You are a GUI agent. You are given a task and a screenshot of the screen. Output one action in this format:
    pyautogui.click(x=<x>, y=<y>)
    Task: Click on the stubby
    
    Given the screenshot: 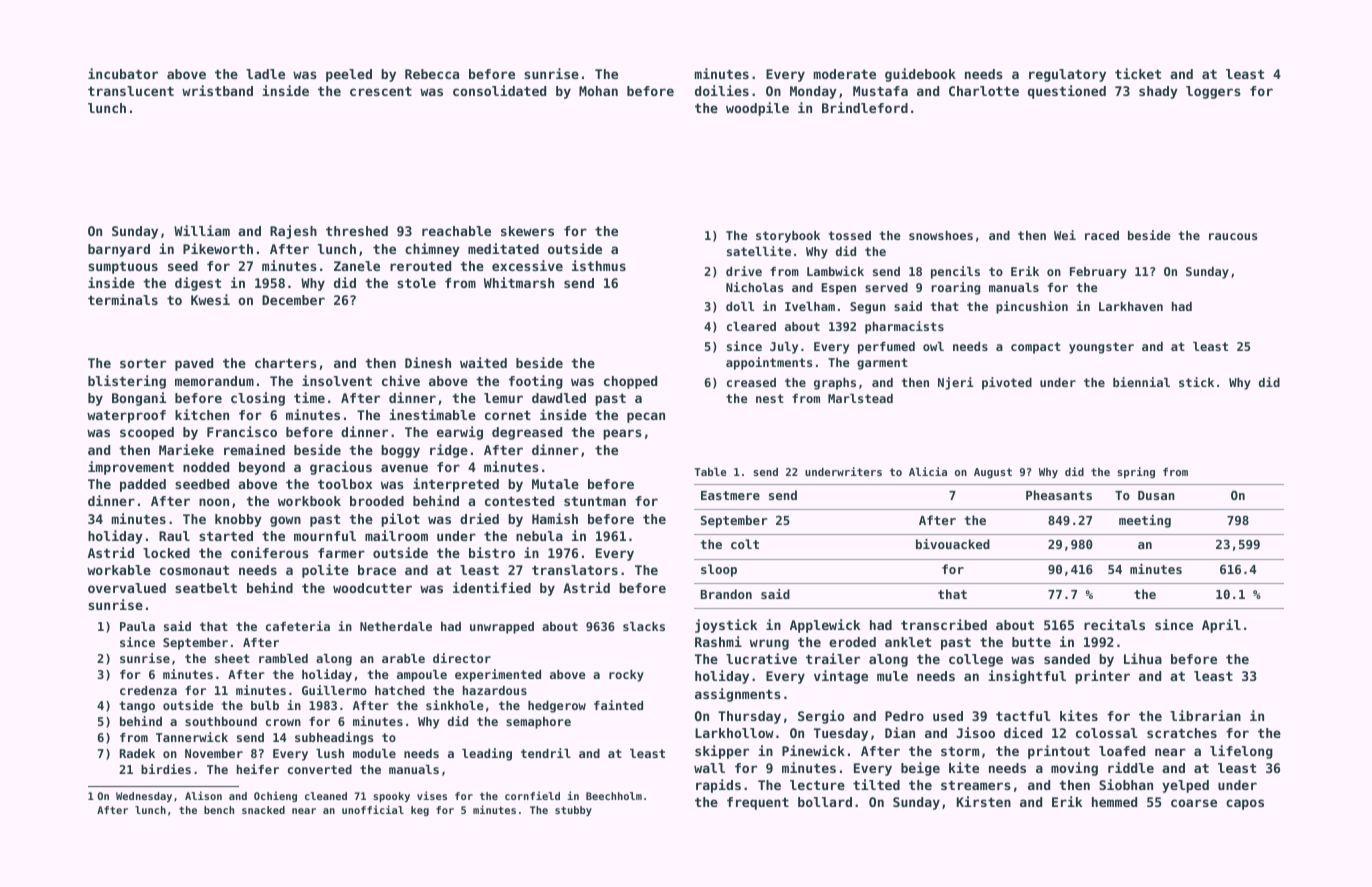 What is the action you would take?
    pyautogui.click(x=573, y=811)
